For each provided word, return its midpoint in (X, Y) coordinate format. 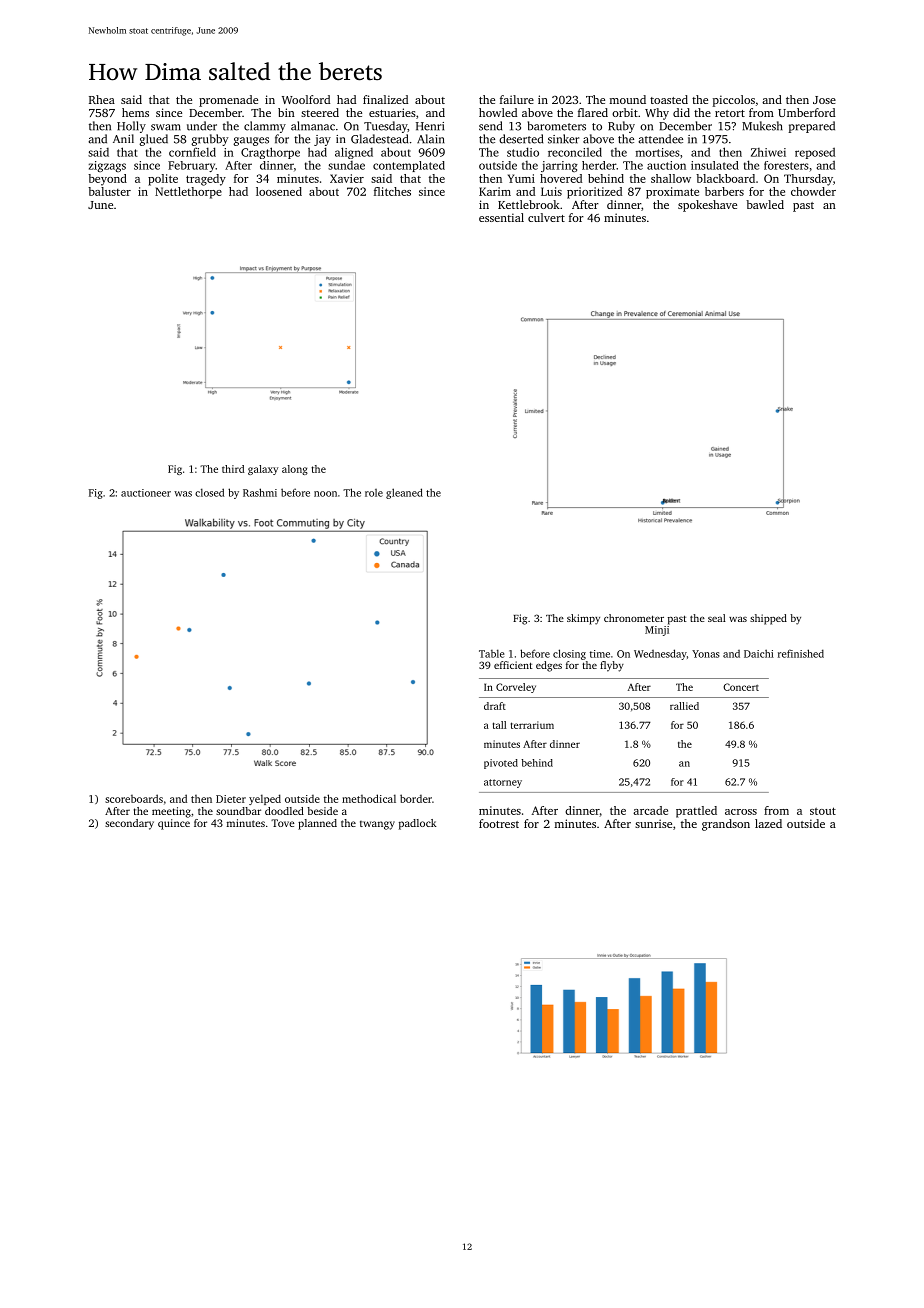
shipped (768, 619)
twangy (377, 825)
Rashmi (260, 492)
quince (174, 824)
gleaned (404, 493)
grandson (726, 825)
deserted (521, 139)
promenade (228, 101)
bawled (765, 204)
